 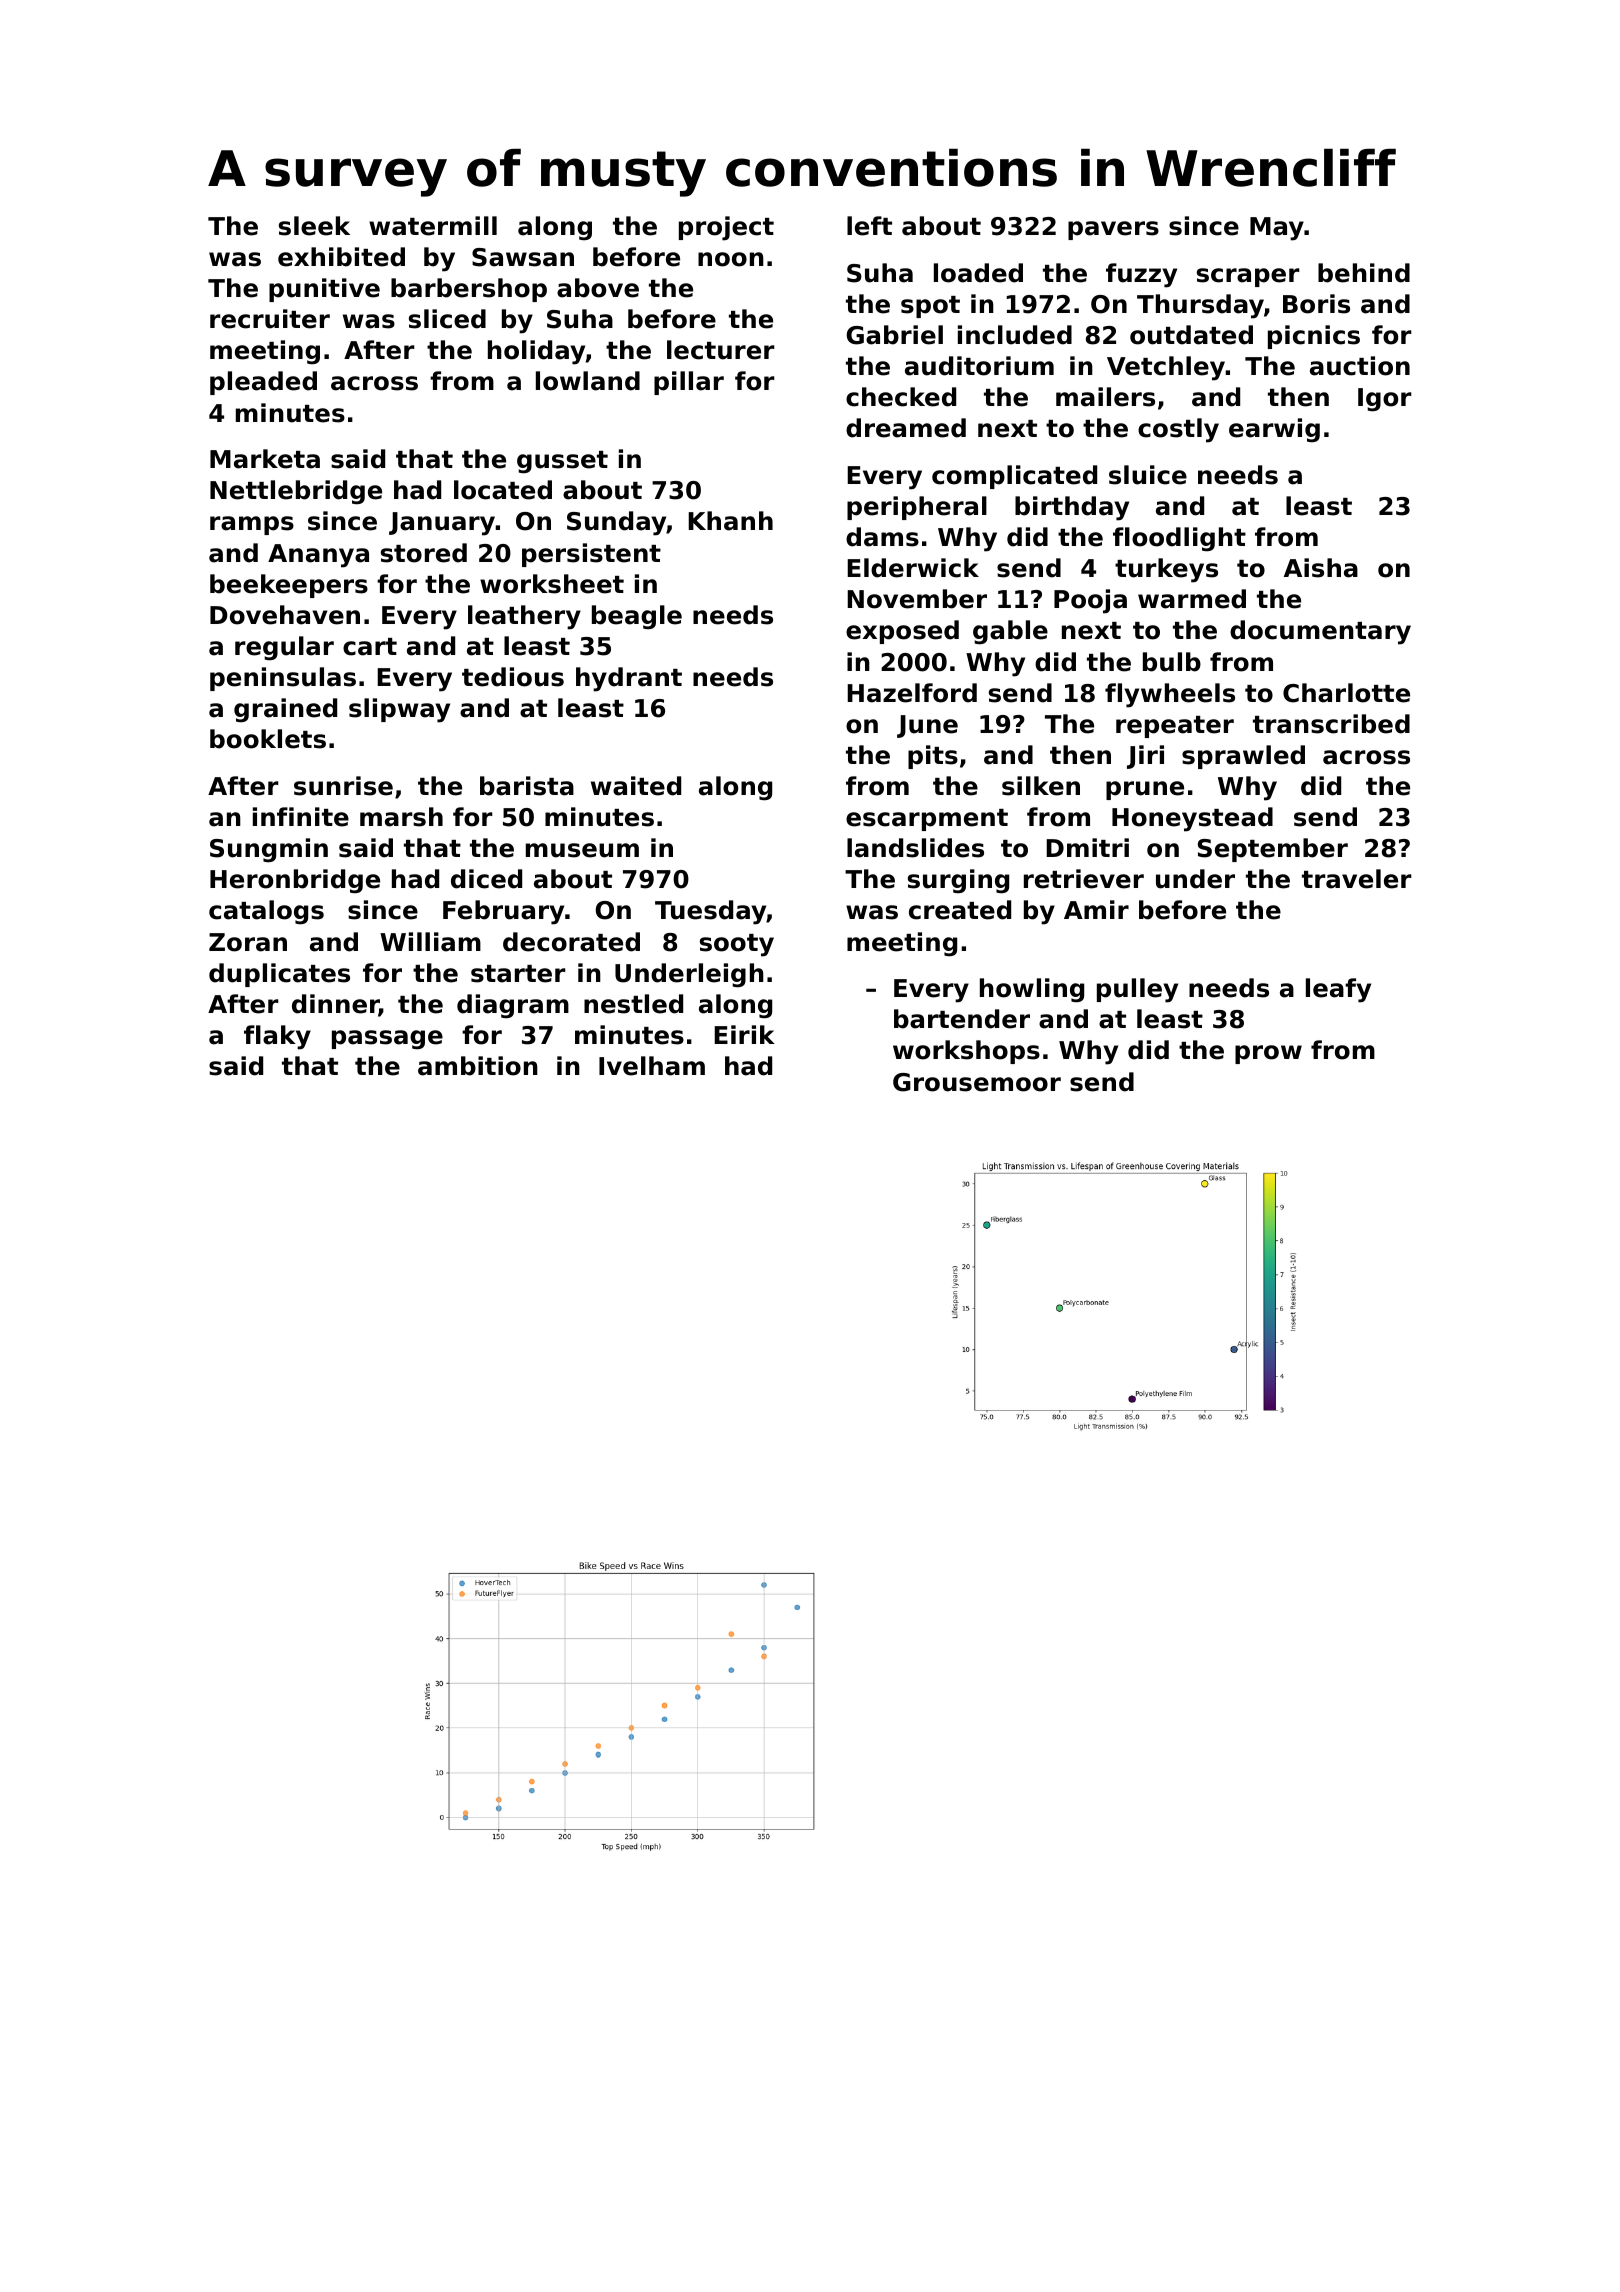 What do you see at coordinates (324, 290) in the document?
I see `punitive` at bounding box center [324, 290].
